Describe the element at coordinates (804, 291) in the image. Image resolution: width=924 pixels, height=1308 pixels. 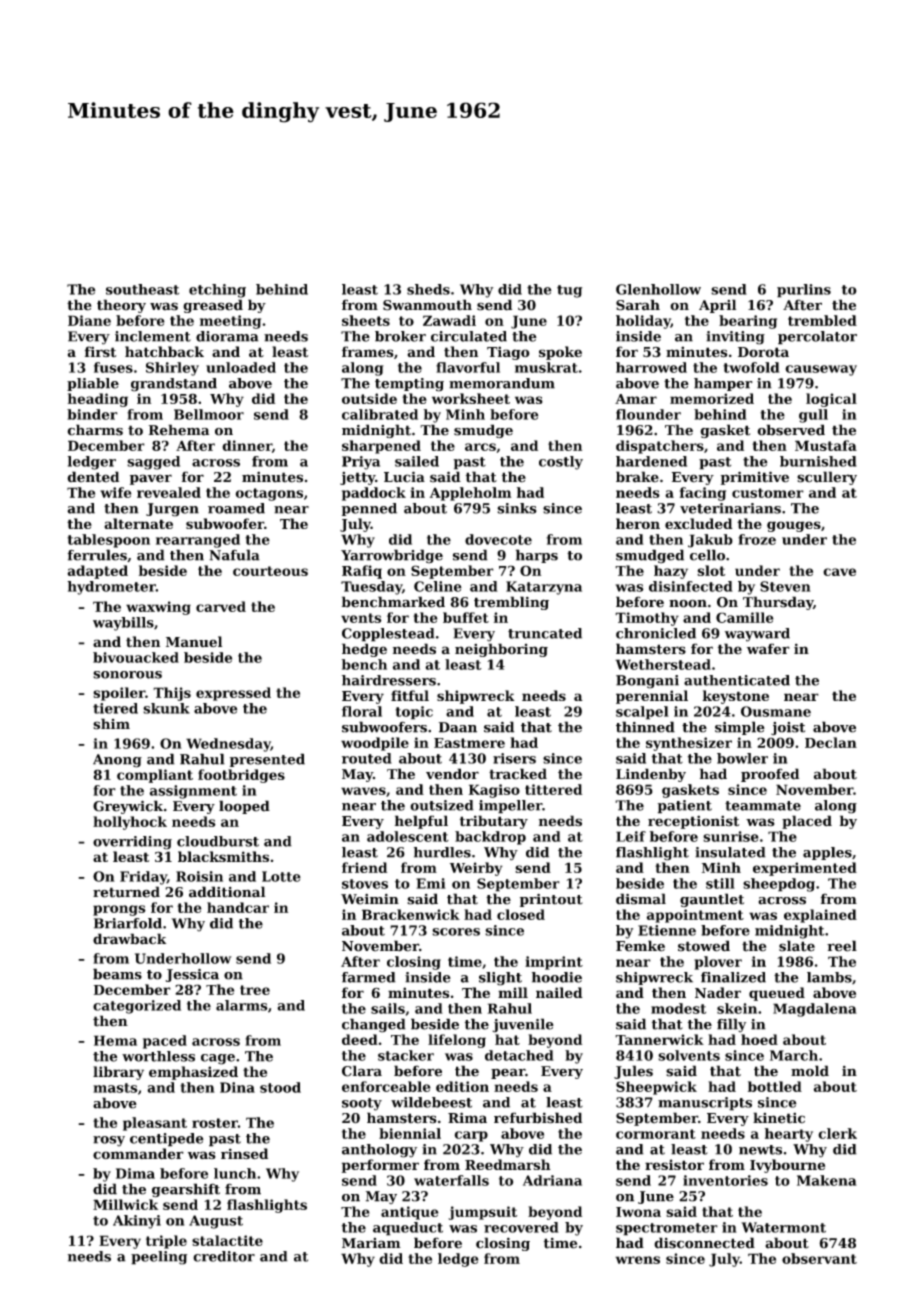
I see `purlins` at that location.
